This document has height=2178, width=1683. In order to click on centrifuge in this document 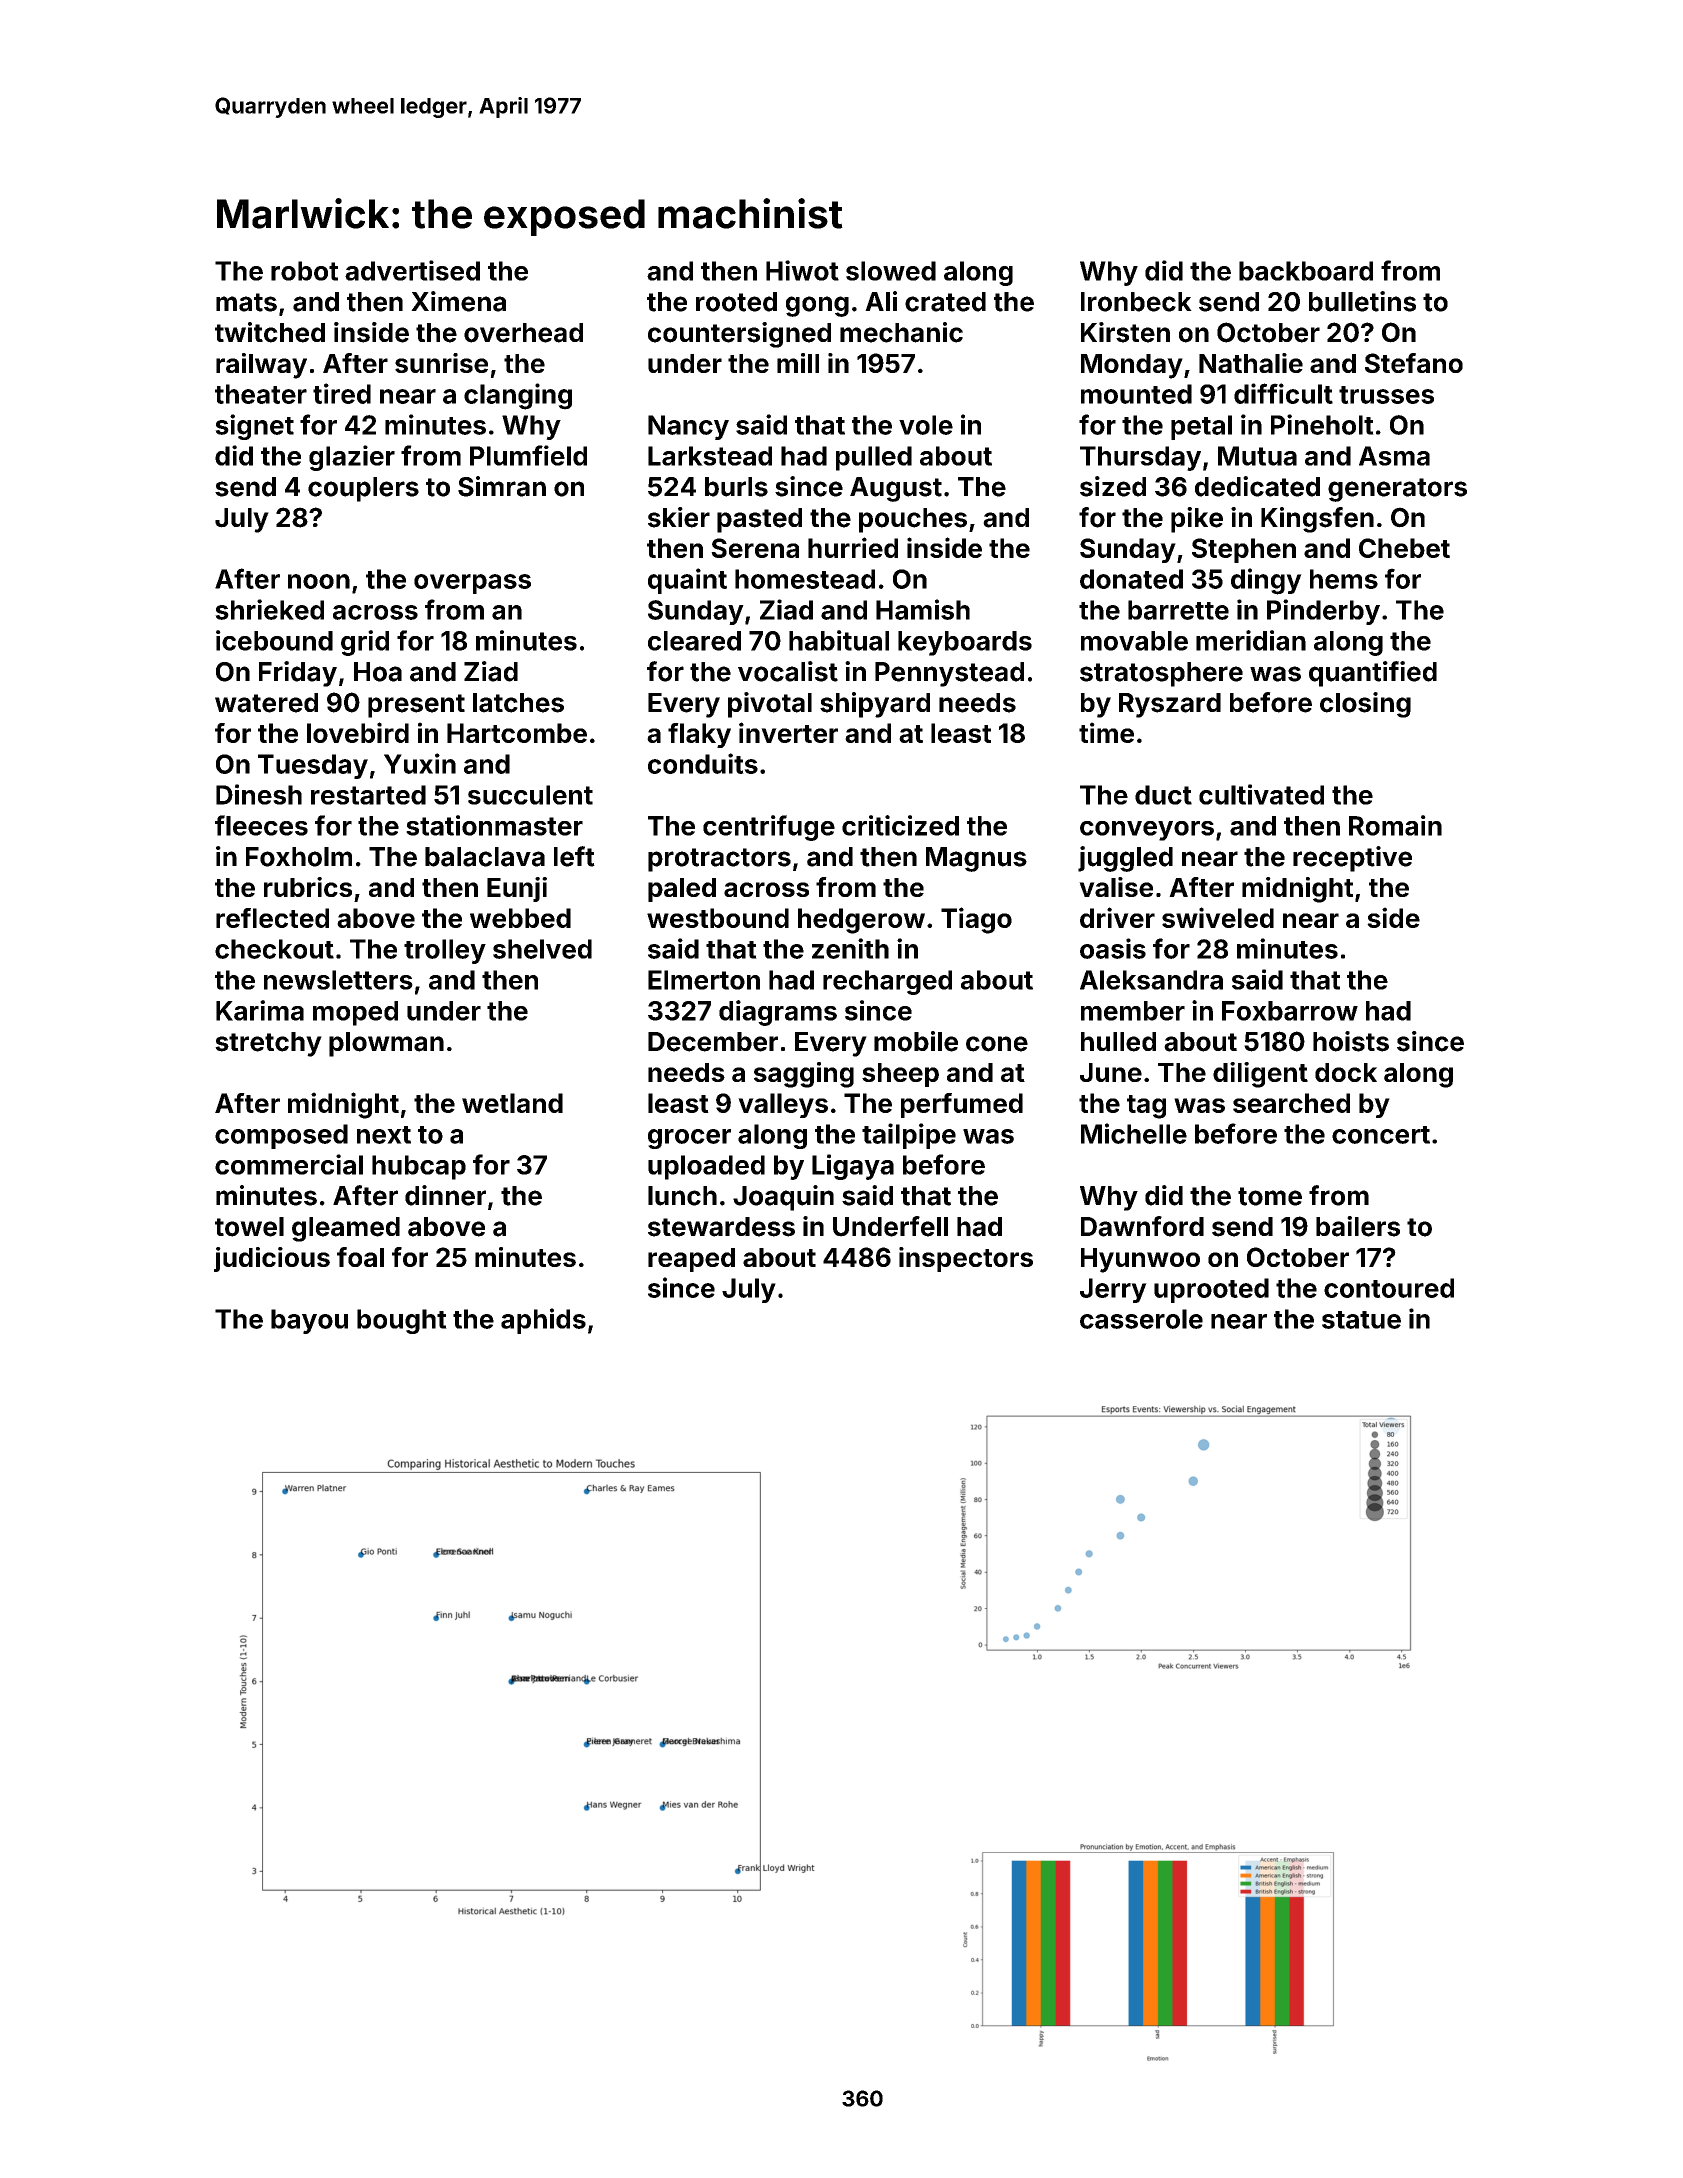, I will do `click(769, 828)`.
